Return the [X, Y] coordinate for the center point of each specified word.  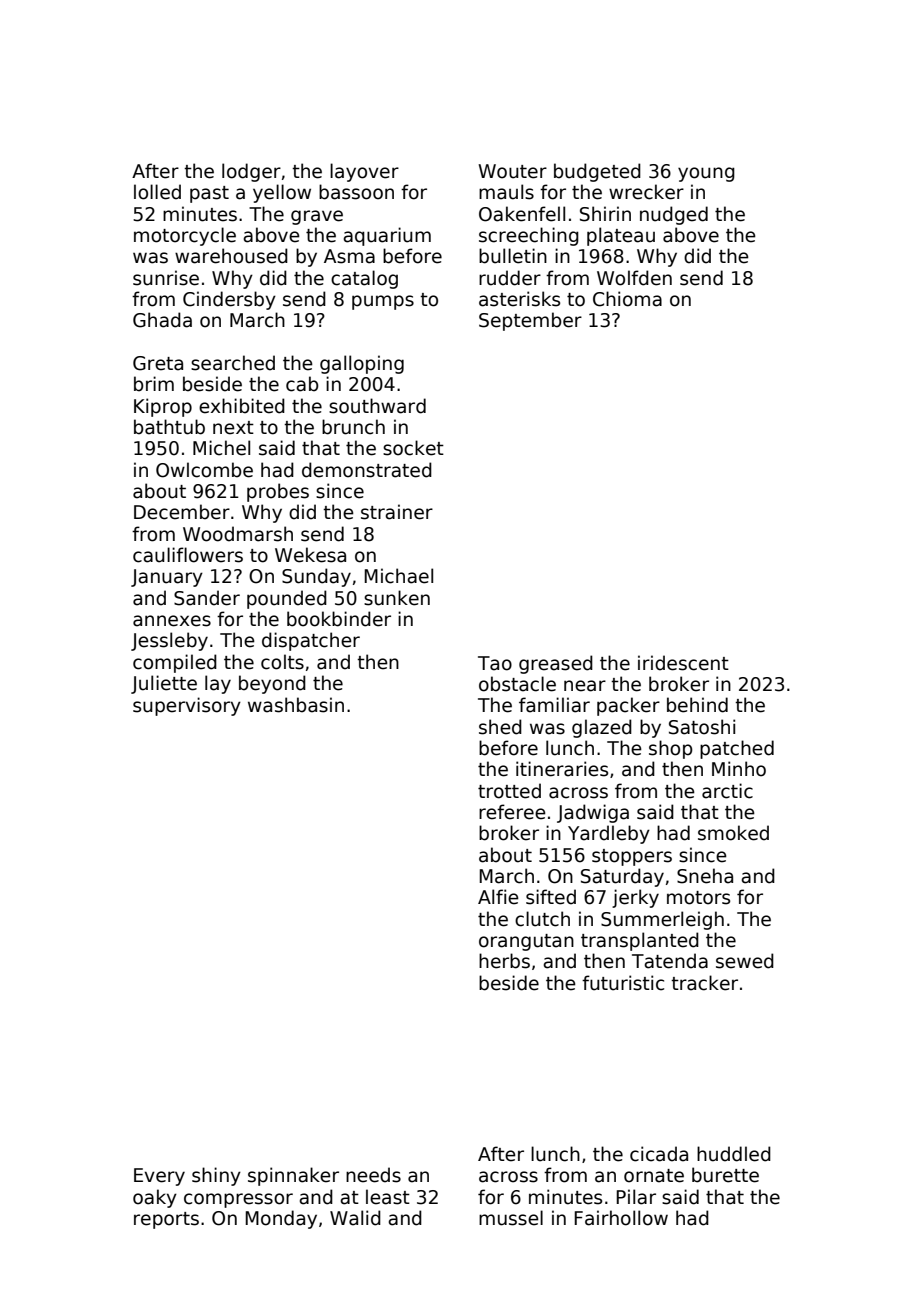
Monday [281, 1219]
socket [413, 448]
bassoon [356, 192]
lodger [251, 172]
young [706, 174]
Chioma [627, 299]
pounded [287, 599]
